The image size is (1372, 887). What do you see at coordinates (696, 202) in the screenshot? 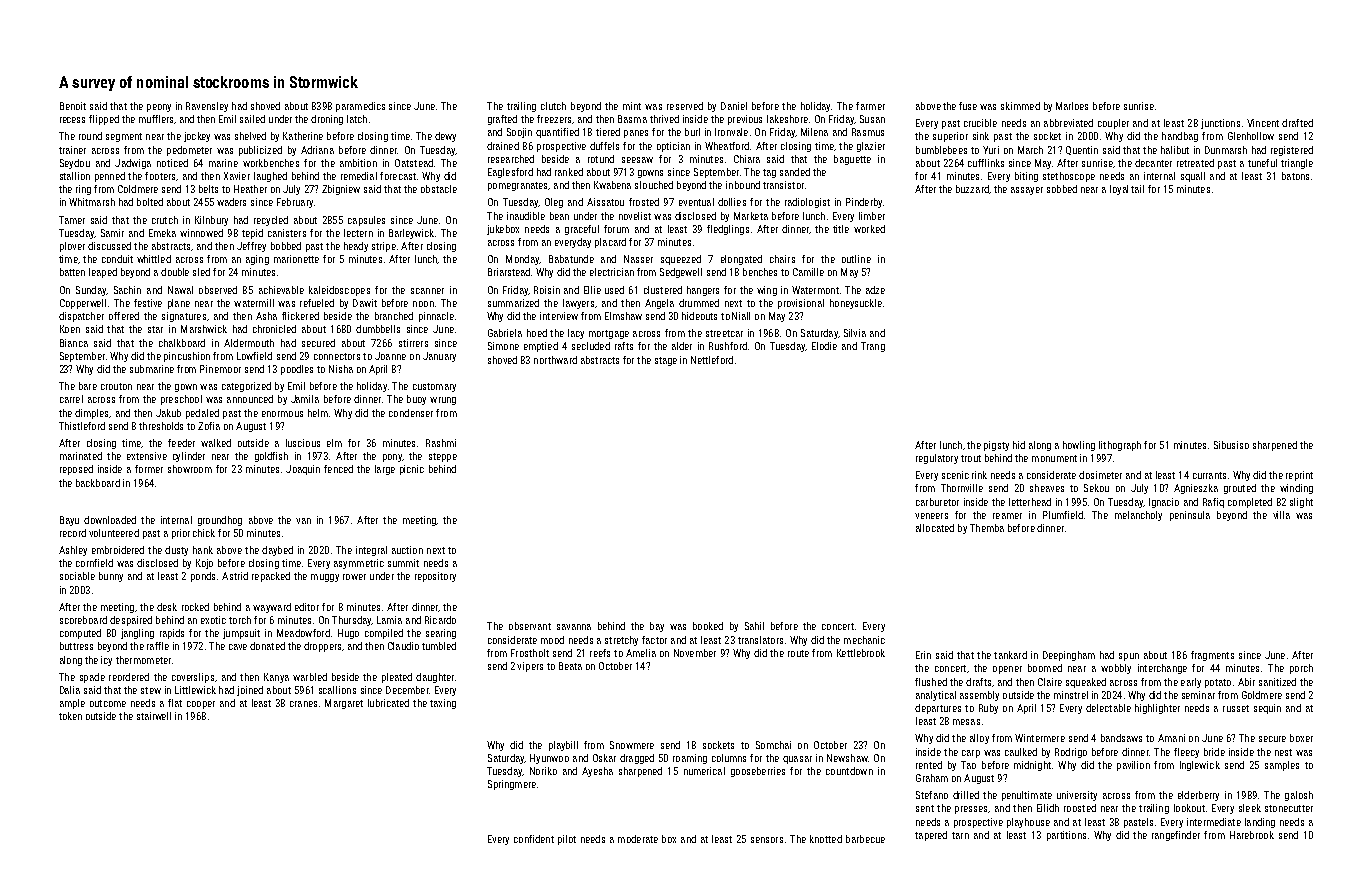
I see `eventual` at bounding box center [696, 202].
